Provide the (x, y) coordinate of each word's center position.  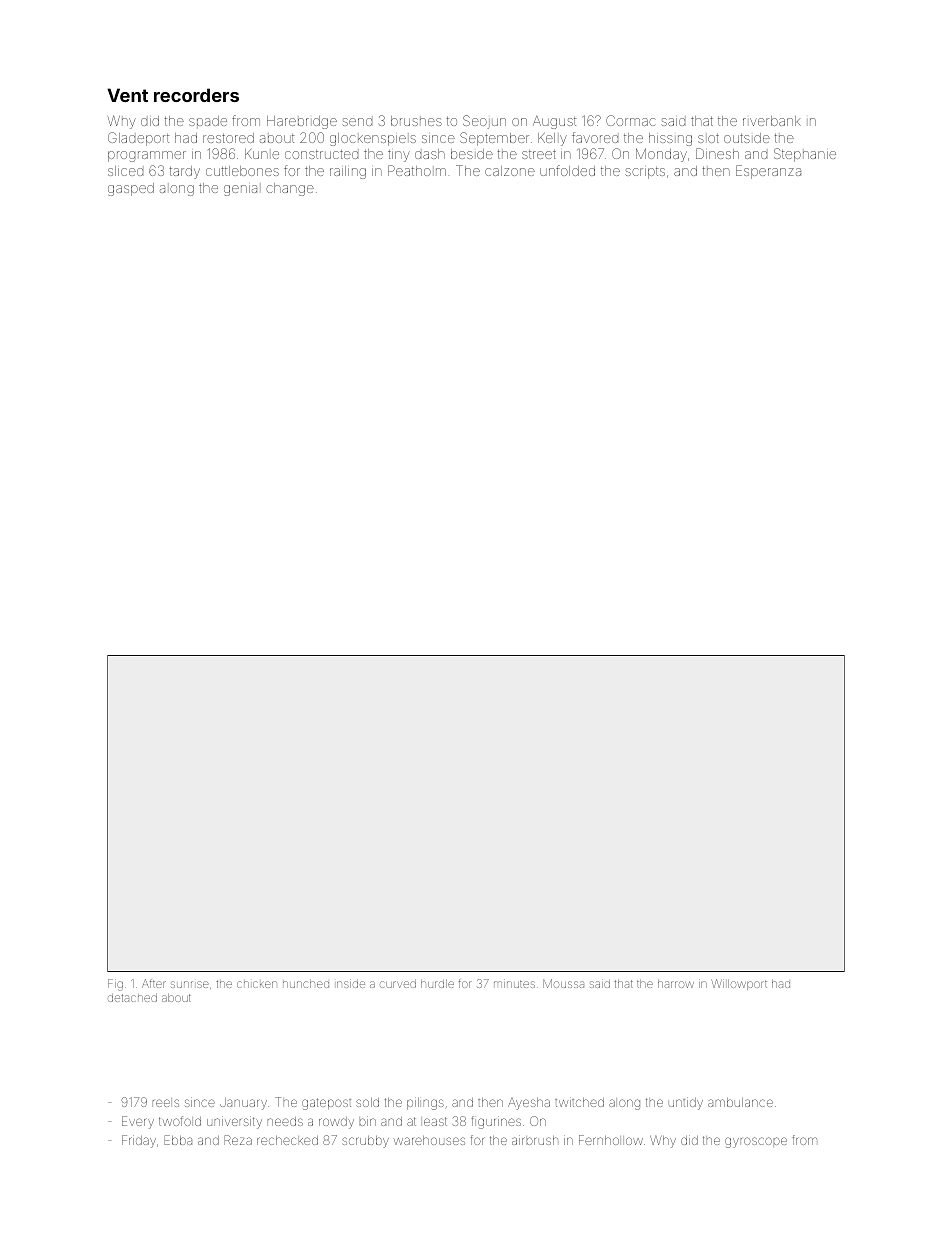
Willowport (739, 984)
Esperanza (768, 172)
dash (430, 154)
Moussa (563, 983)
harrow (676, 984)
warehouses (429, 1140)
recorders (196, 95)
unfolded (567, 170)
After (154, 983)
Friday (139, 1141)
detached (132, 998)
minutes (514, 984)
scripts (645, 173)
